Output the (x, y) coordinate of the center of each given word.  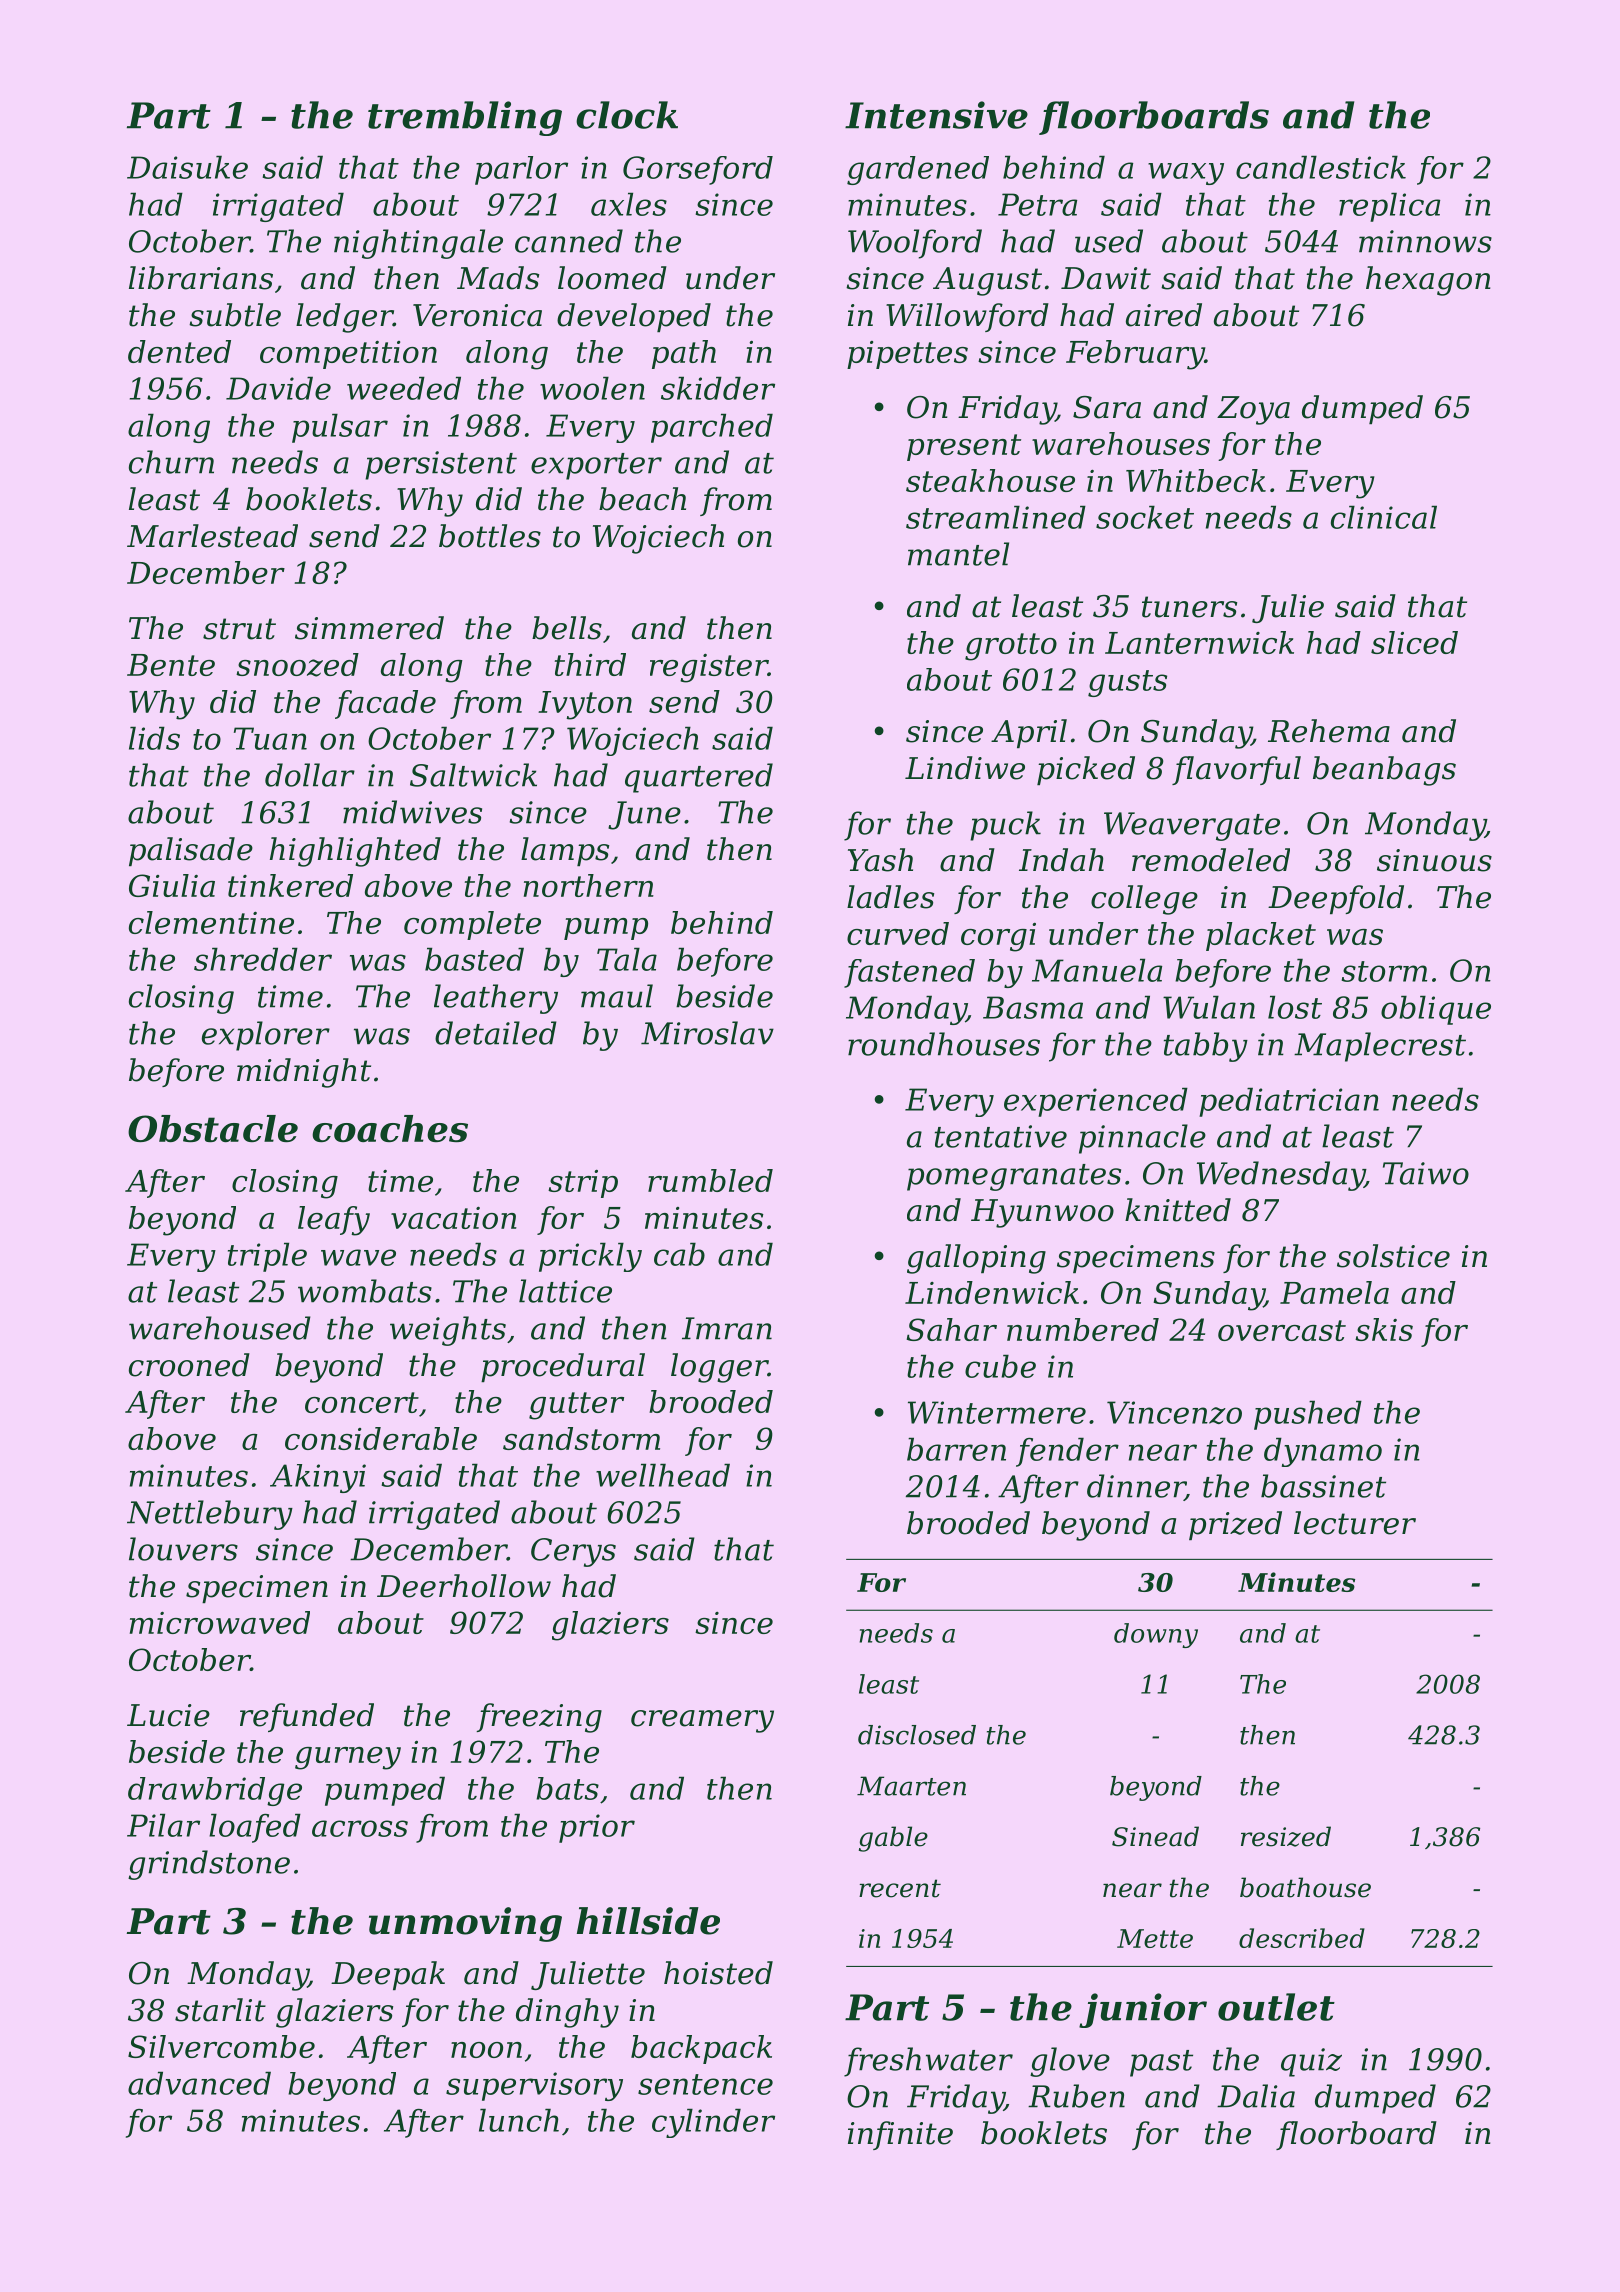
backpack (701, 2049)
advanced (199, 2083)
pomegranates (1014, 1177)
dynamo (1323, 1452)
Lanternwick (1199, 642)
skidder (718, 388)
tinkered (290, 885)
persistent (441, 465)
